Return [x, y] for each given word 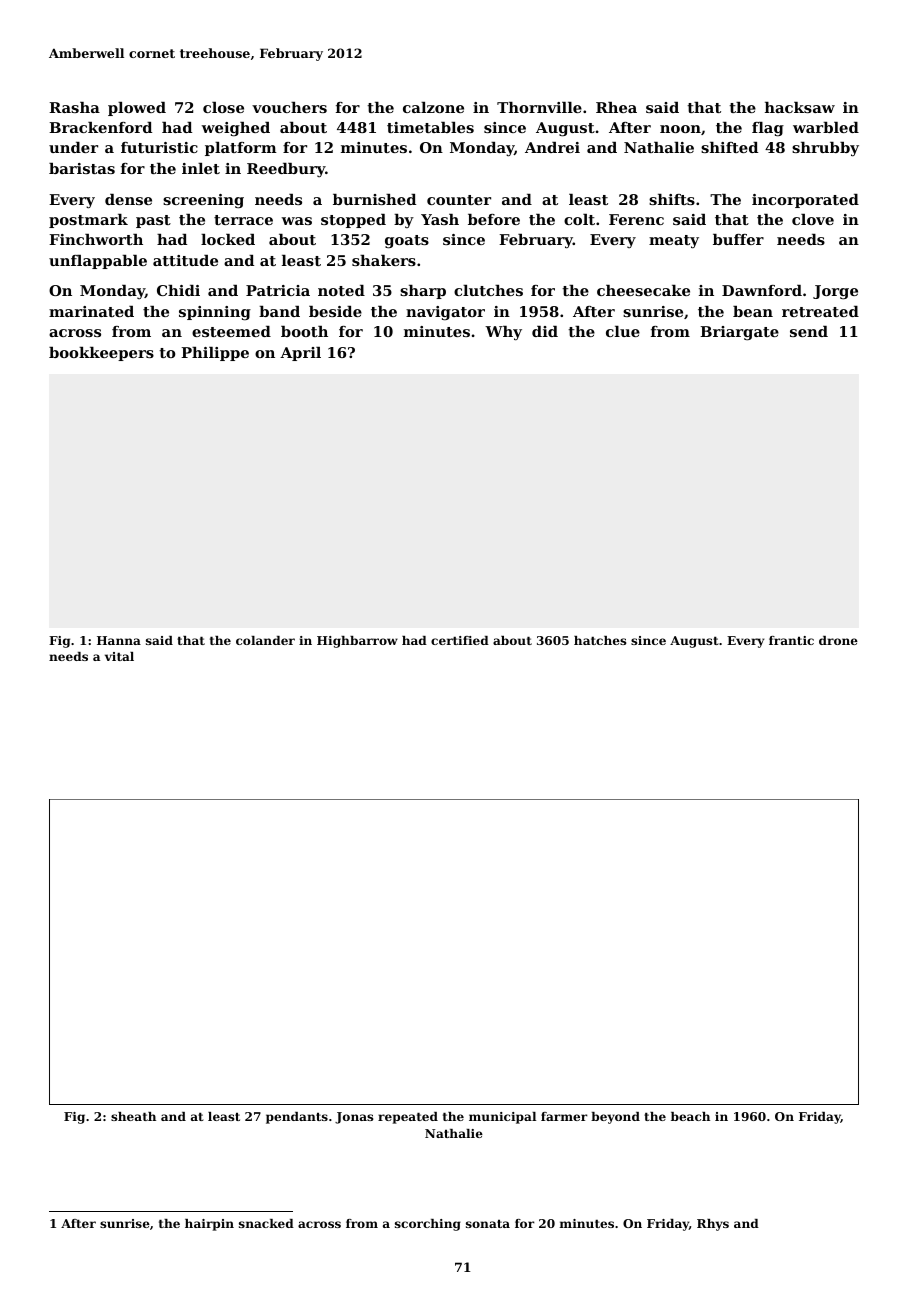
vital [119, 656]
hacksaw [800, 107]
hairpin [209, 1225]
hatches [600, 640]
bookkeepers [101, 354]
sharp [423, 292]
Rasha [74, 107]
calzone [433, 107]
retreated [820, 311]
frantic [791, 640]
